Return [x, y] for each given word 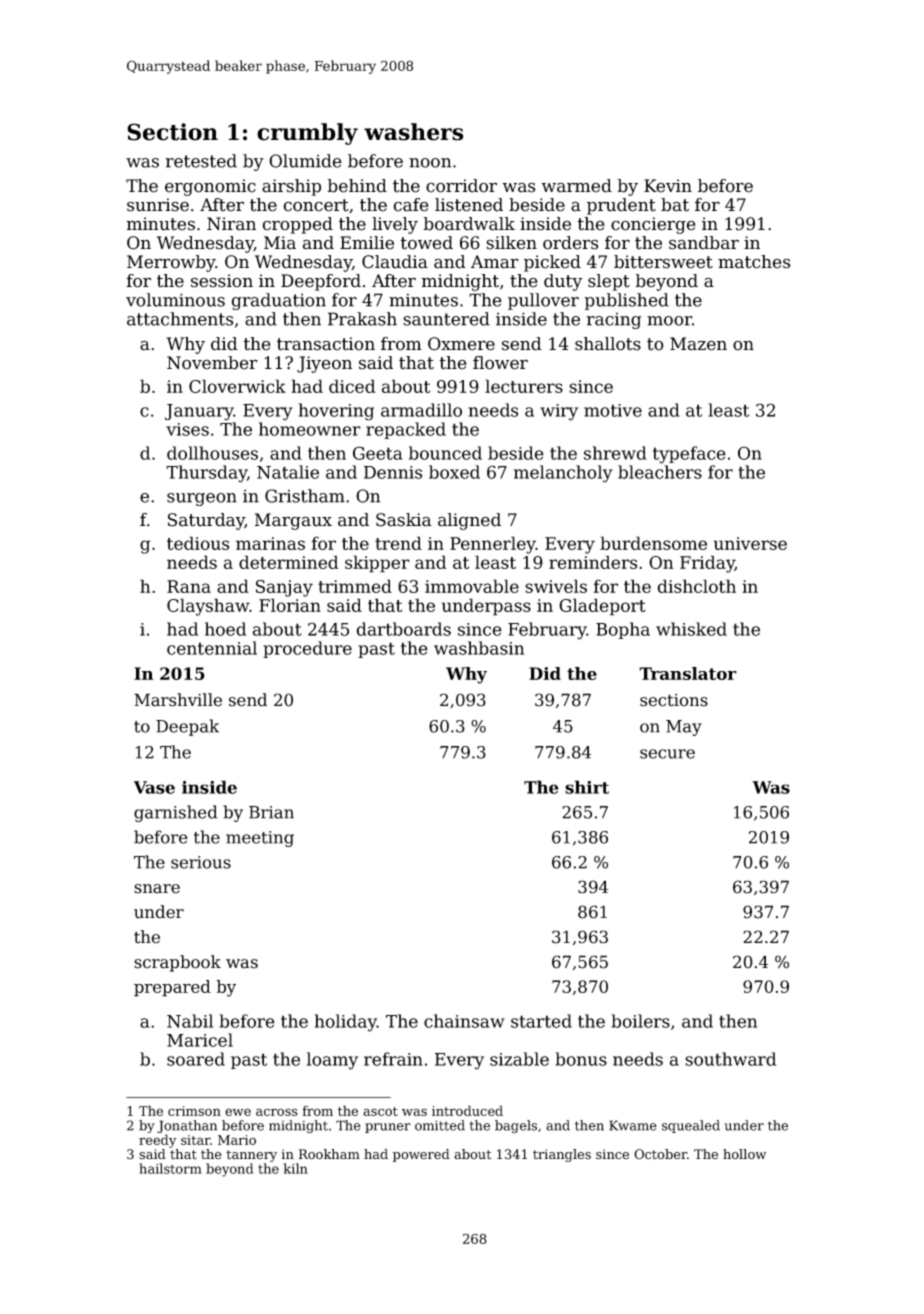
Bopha [623, 630]
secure [667, 754]
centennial [212, 648]
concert [316, 205]
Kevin [668, 186]
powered [421, 1155]
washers [414, 132]
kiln [295, 1168]
